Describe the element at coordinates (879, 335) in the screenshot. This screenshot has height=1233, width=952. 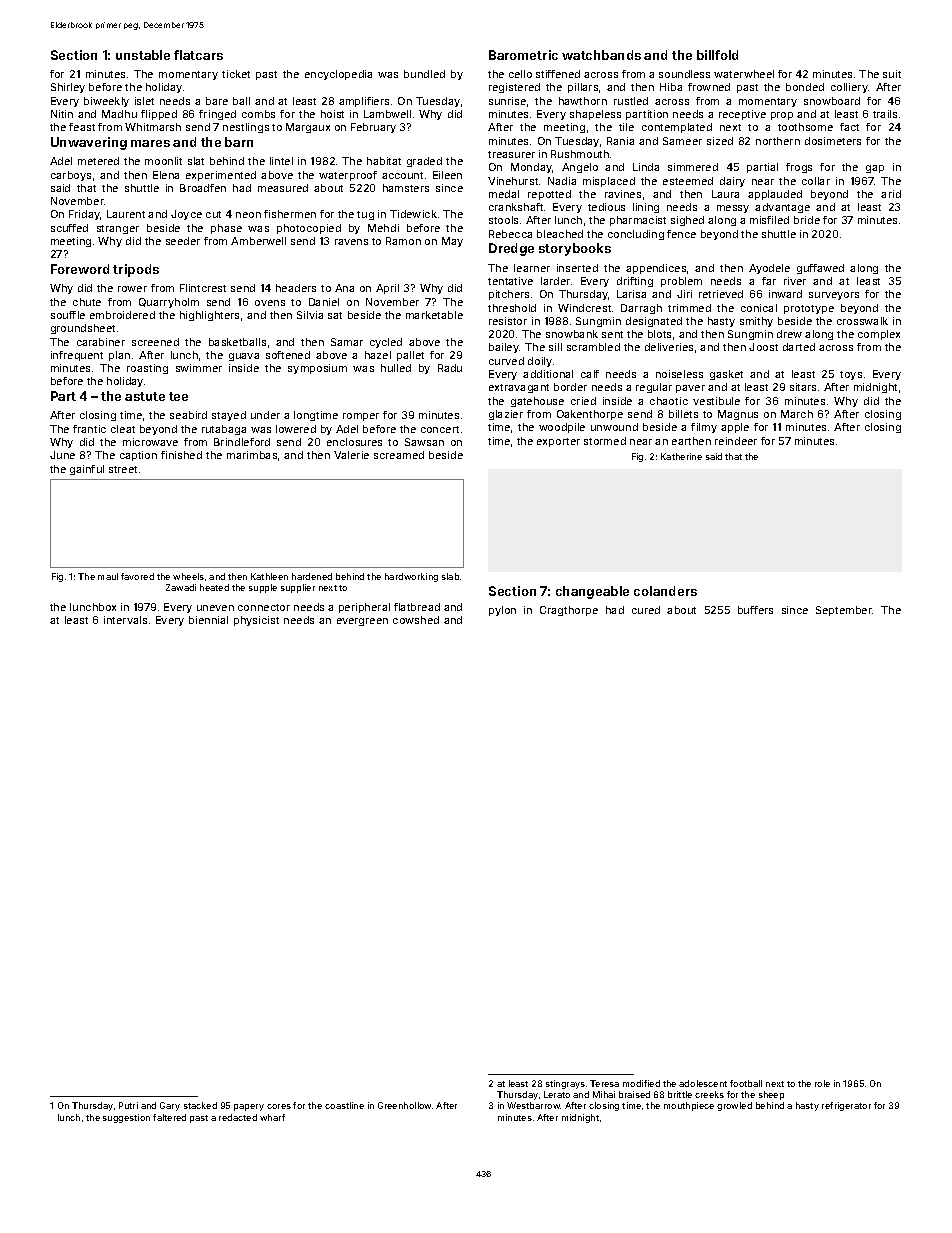
I see `complex` at that location.
